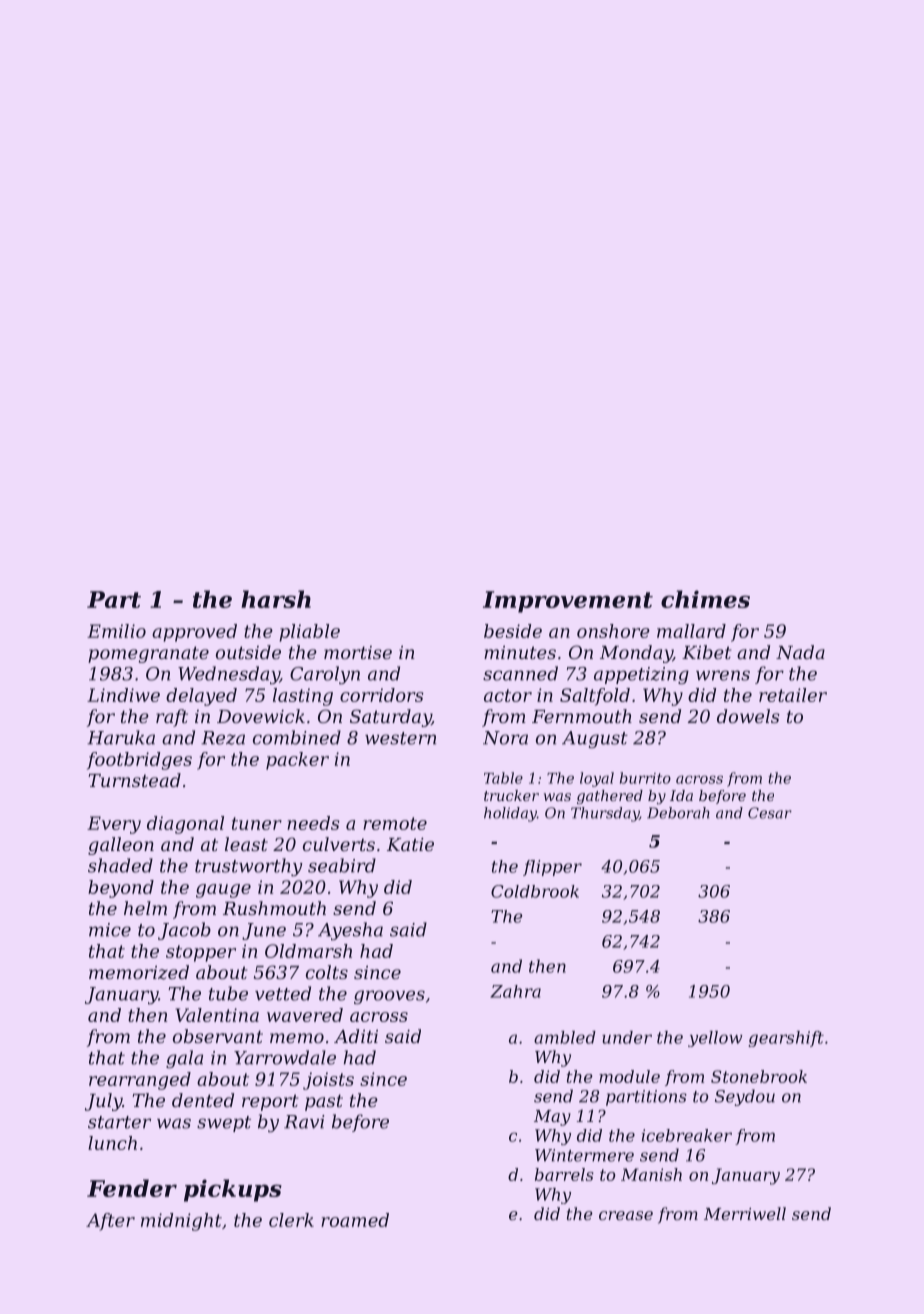  Describe the element at coordinates (535, 891) in the screenshot. I see `Coldbrook` at that location.
